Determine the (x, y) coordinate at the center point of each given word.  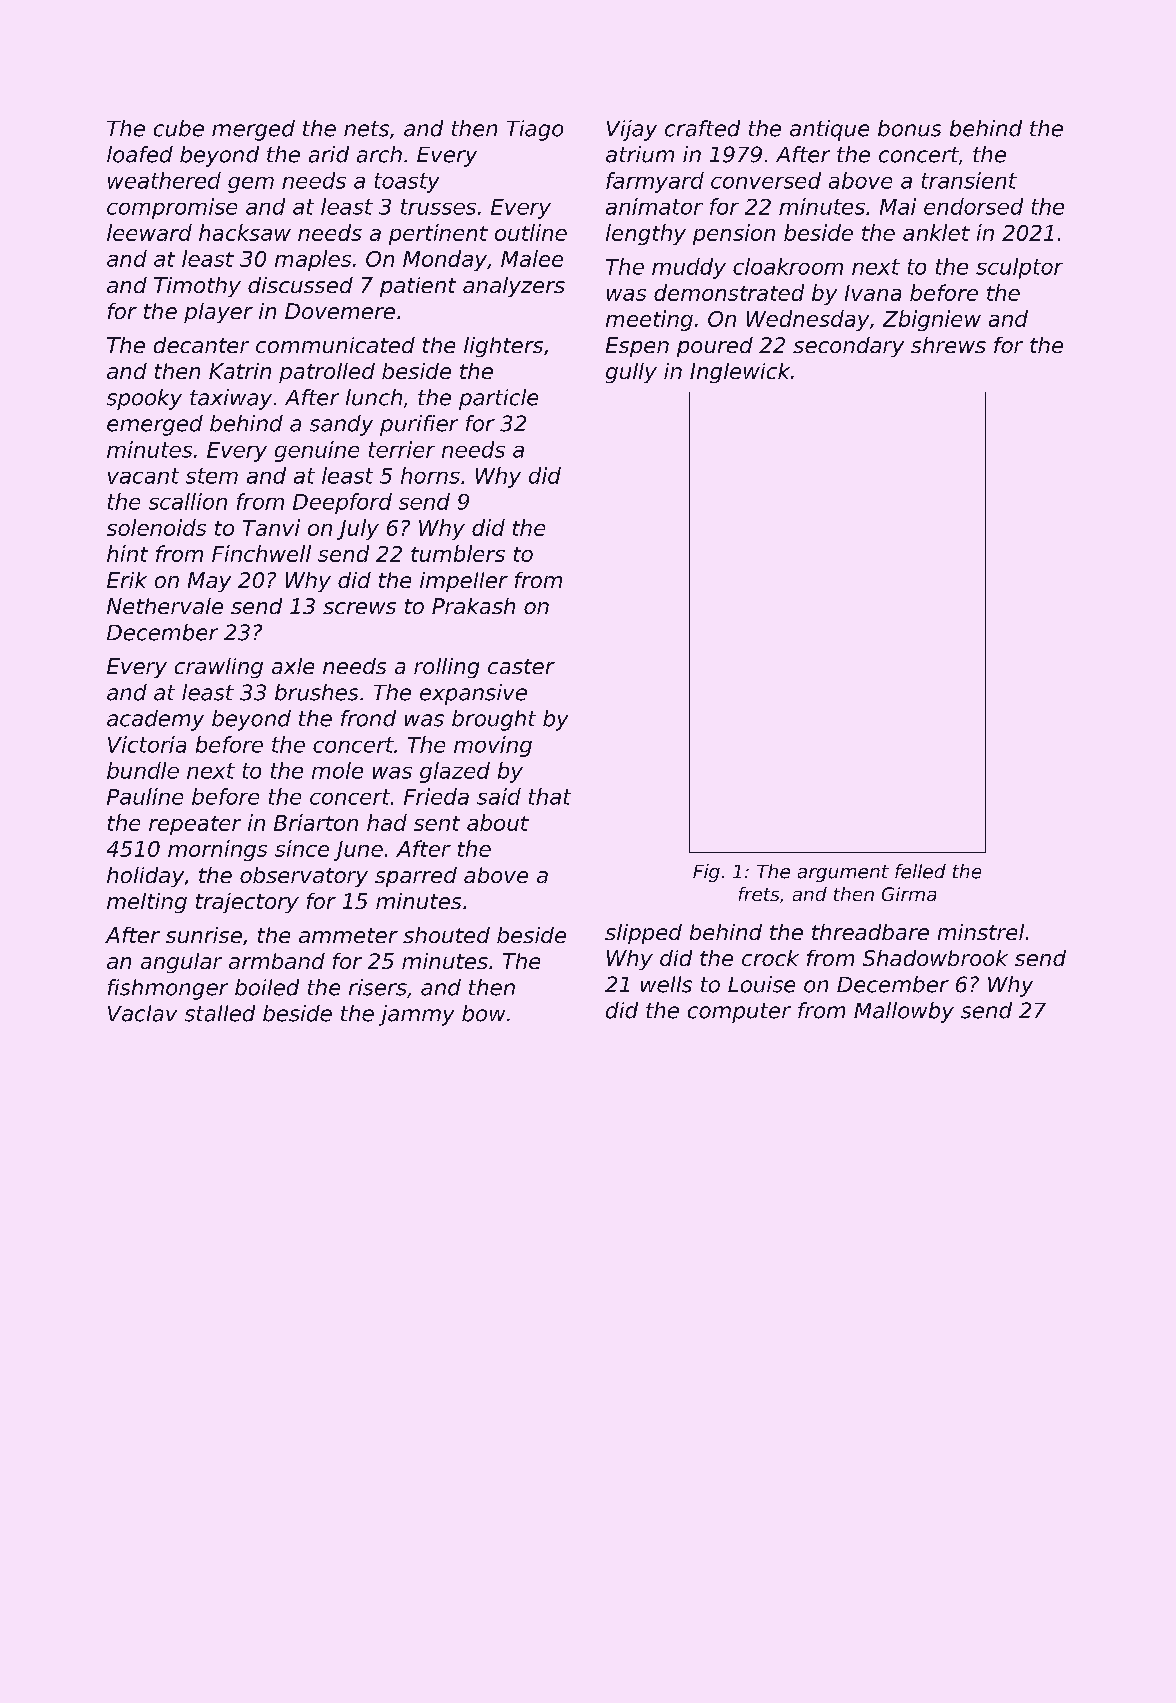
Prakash (473, 606)
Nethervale (165, 606)
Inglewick (740, 373)
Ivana (873, 293)
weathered (164, 180)
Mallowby (904, 1012)
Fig (706, 873)
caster (521, 666)
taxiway (231, 399)
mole (337, 770)
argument (843, 873)
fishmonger (168, 989)
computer (739, 1013)
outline (531, 232)
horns (430, 475)
